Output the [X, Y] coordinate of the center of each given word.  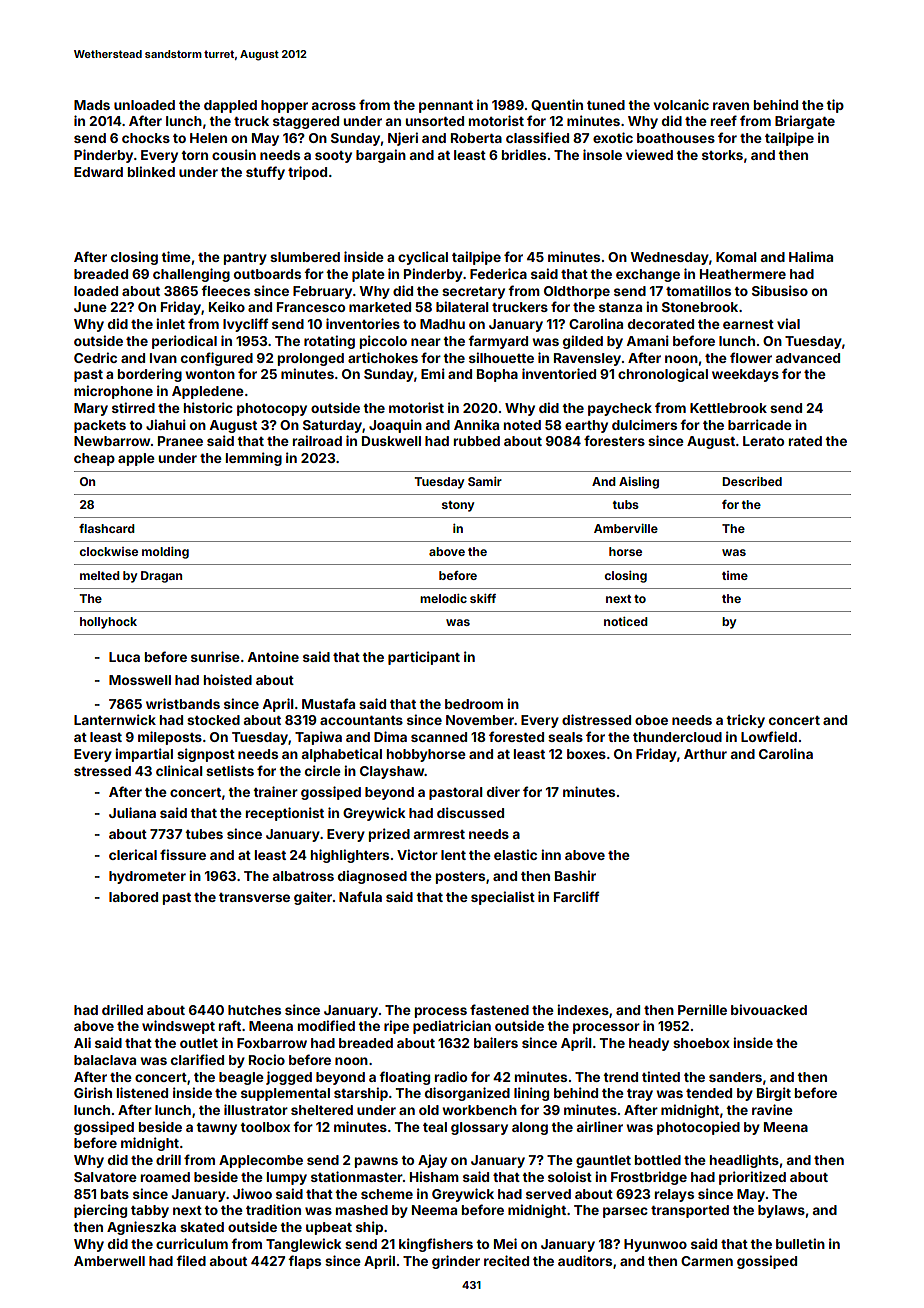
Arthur [705, 754]
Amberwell [109, 1261]
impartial [144, 755]
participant [424, 658]
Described [752, 481]
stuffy [265, 173]
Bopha [497, 375]
